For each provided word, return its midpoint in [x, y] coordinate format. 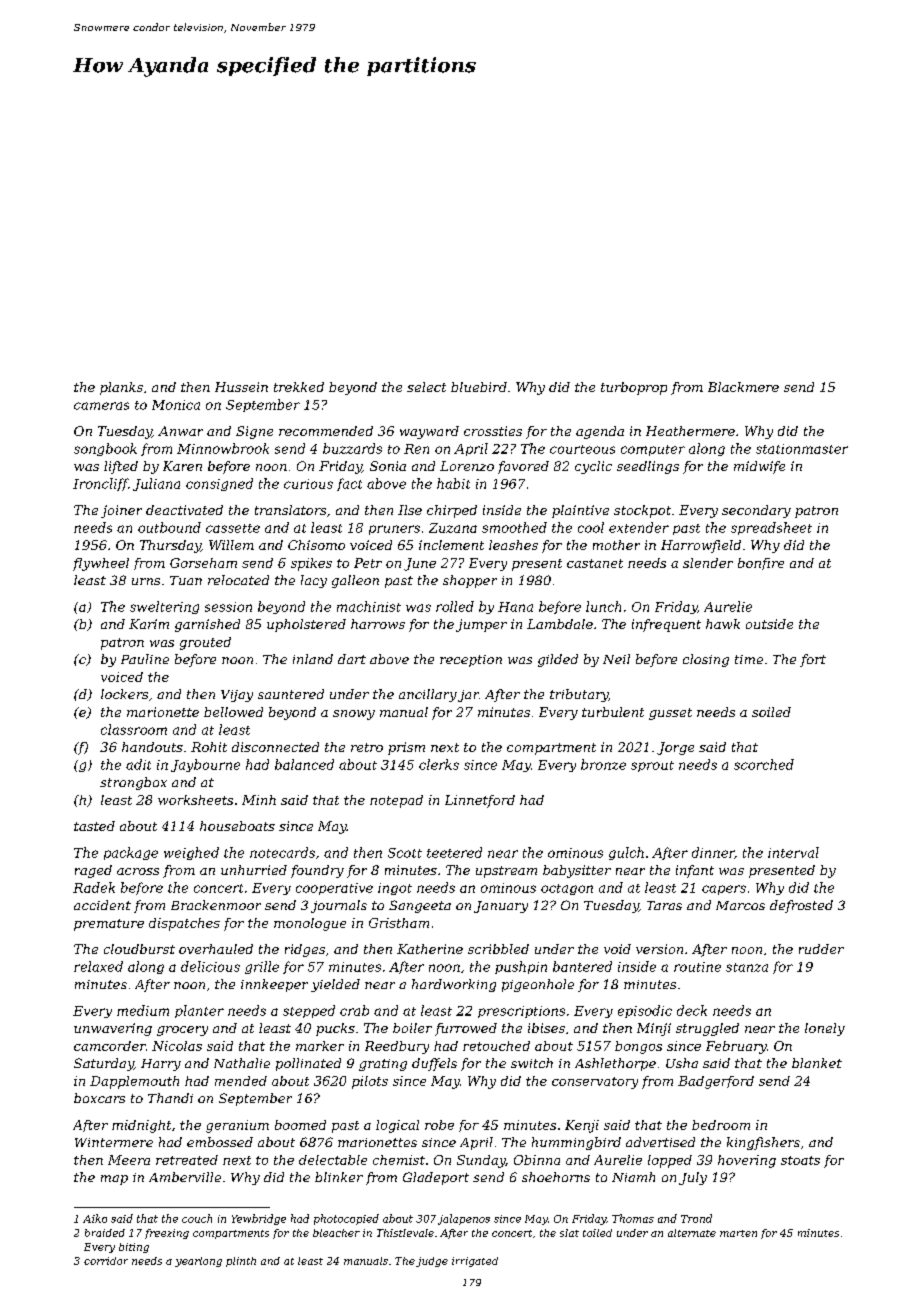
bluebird [479, 387]
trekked [299, 387]
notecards [282, 852]
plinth [241, 1262]
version [659, 949]
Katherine [430, 949]
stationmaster [802, 449]
